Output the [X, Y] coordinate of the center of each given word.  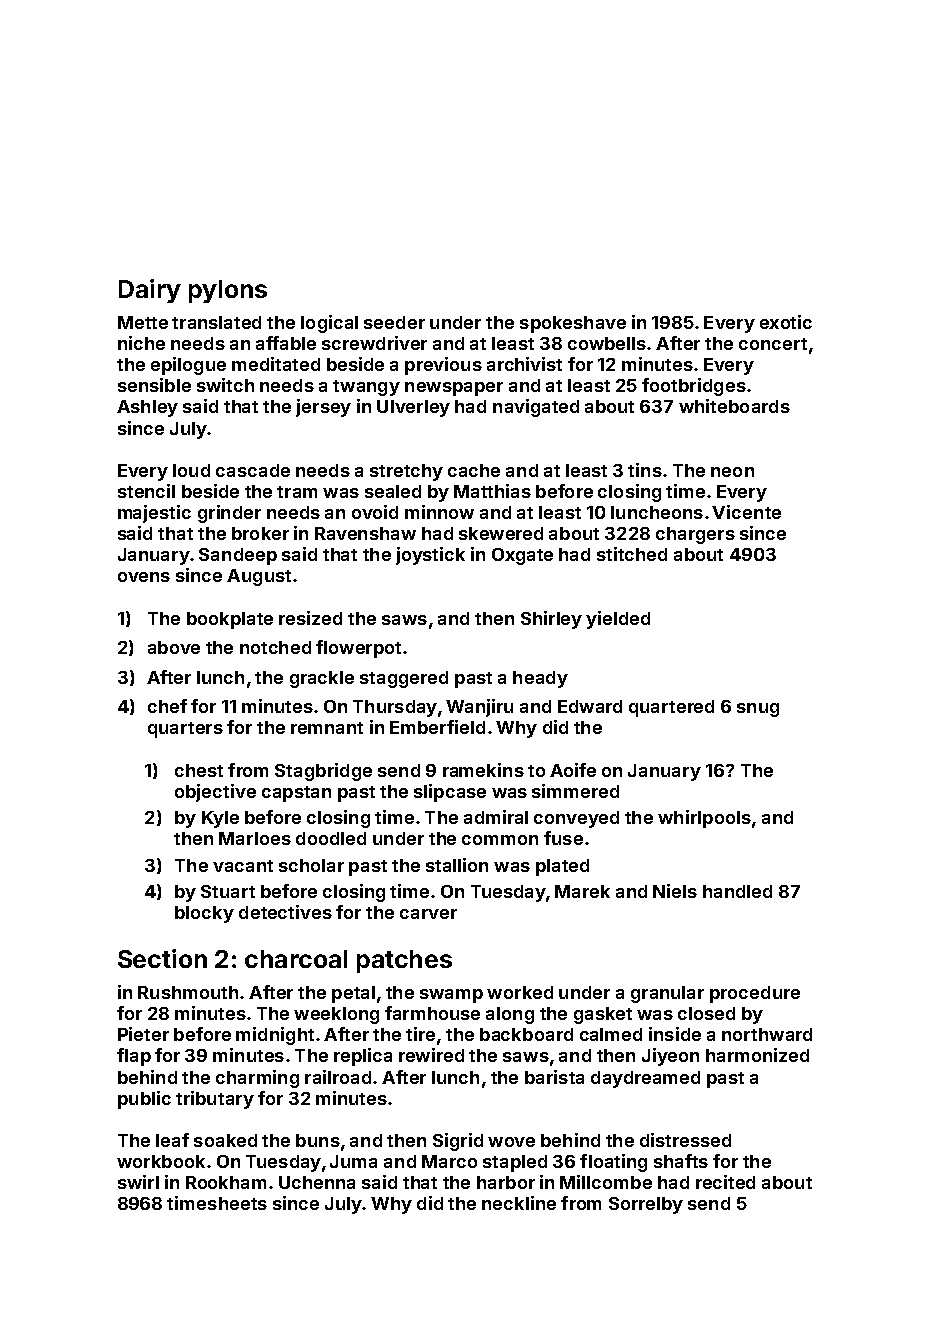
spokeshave [573, 324]
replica [363, 1057]
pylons [228, 291]
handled [737, 891]
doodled [331, 838]
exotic [786, 322]
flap [134, 1057]
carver [428, 914]
